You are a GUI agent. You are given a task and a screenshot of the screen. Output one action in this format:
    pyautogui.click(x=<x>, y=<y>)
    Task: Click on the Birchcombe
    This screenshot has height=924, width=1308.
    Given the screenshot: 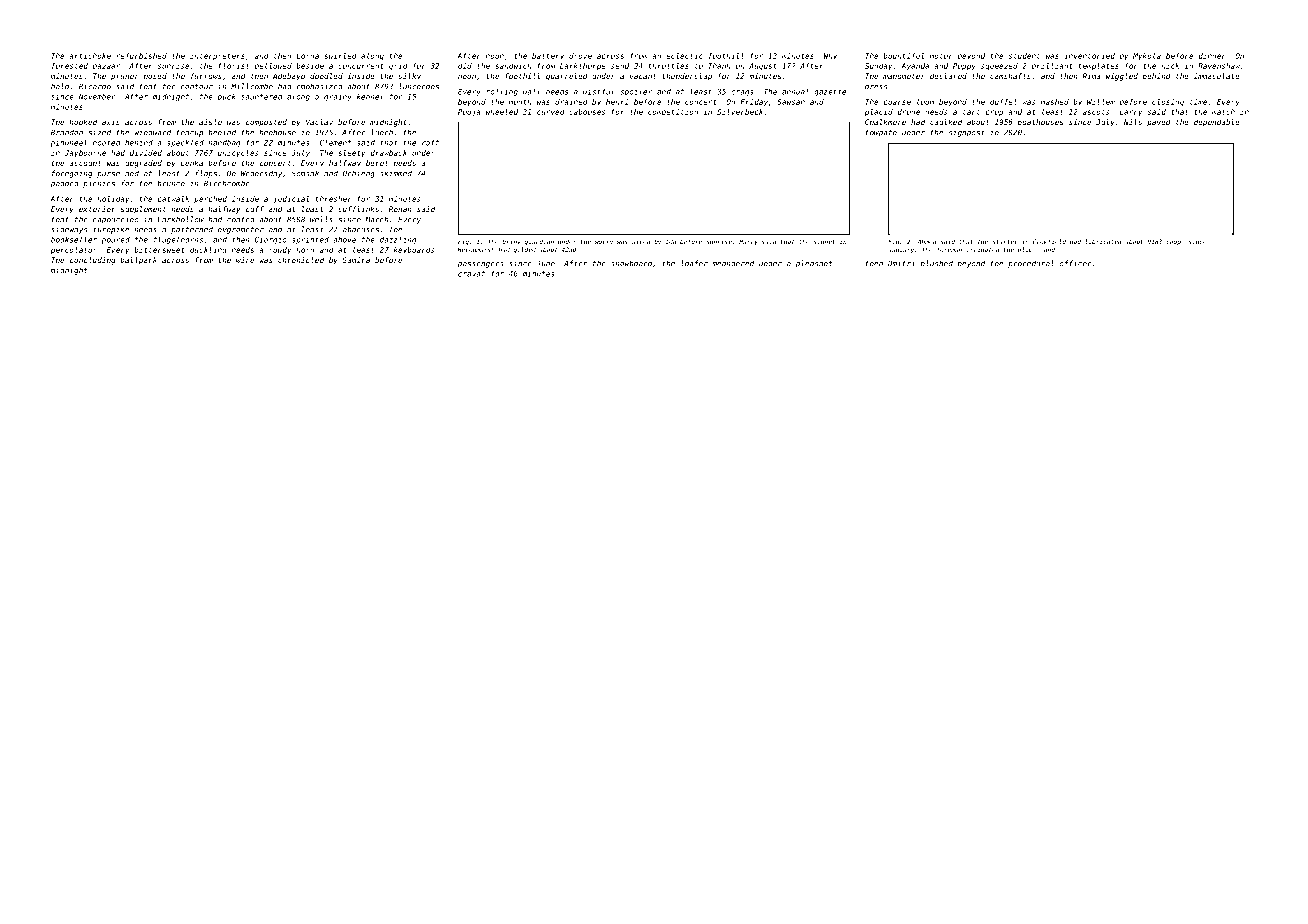 What is the action you would take?
    pyautogui.click(x=227, y=183)
